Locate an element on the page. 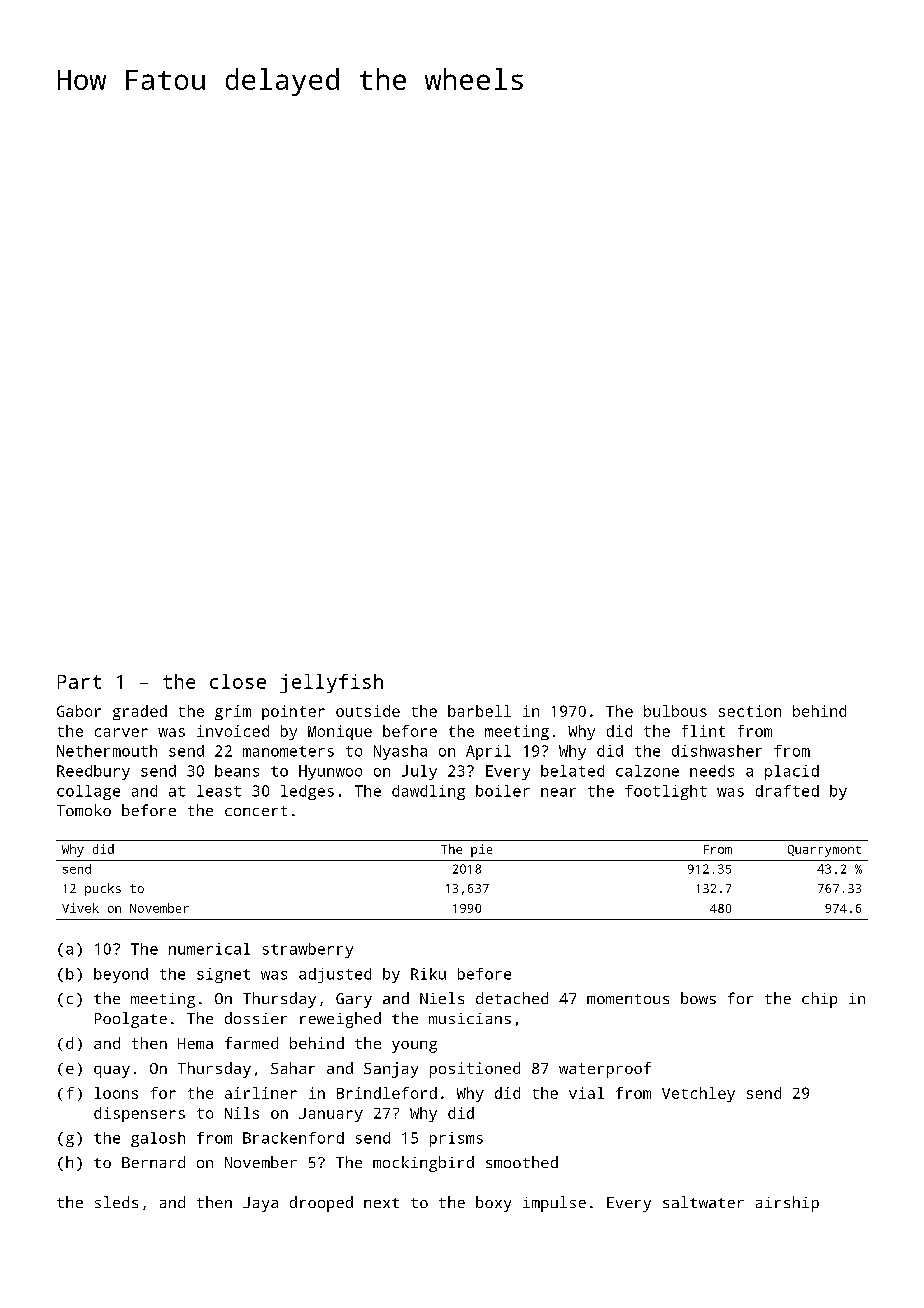 The image size is (924, 1308). bows is located at coordinates (698, 998).
